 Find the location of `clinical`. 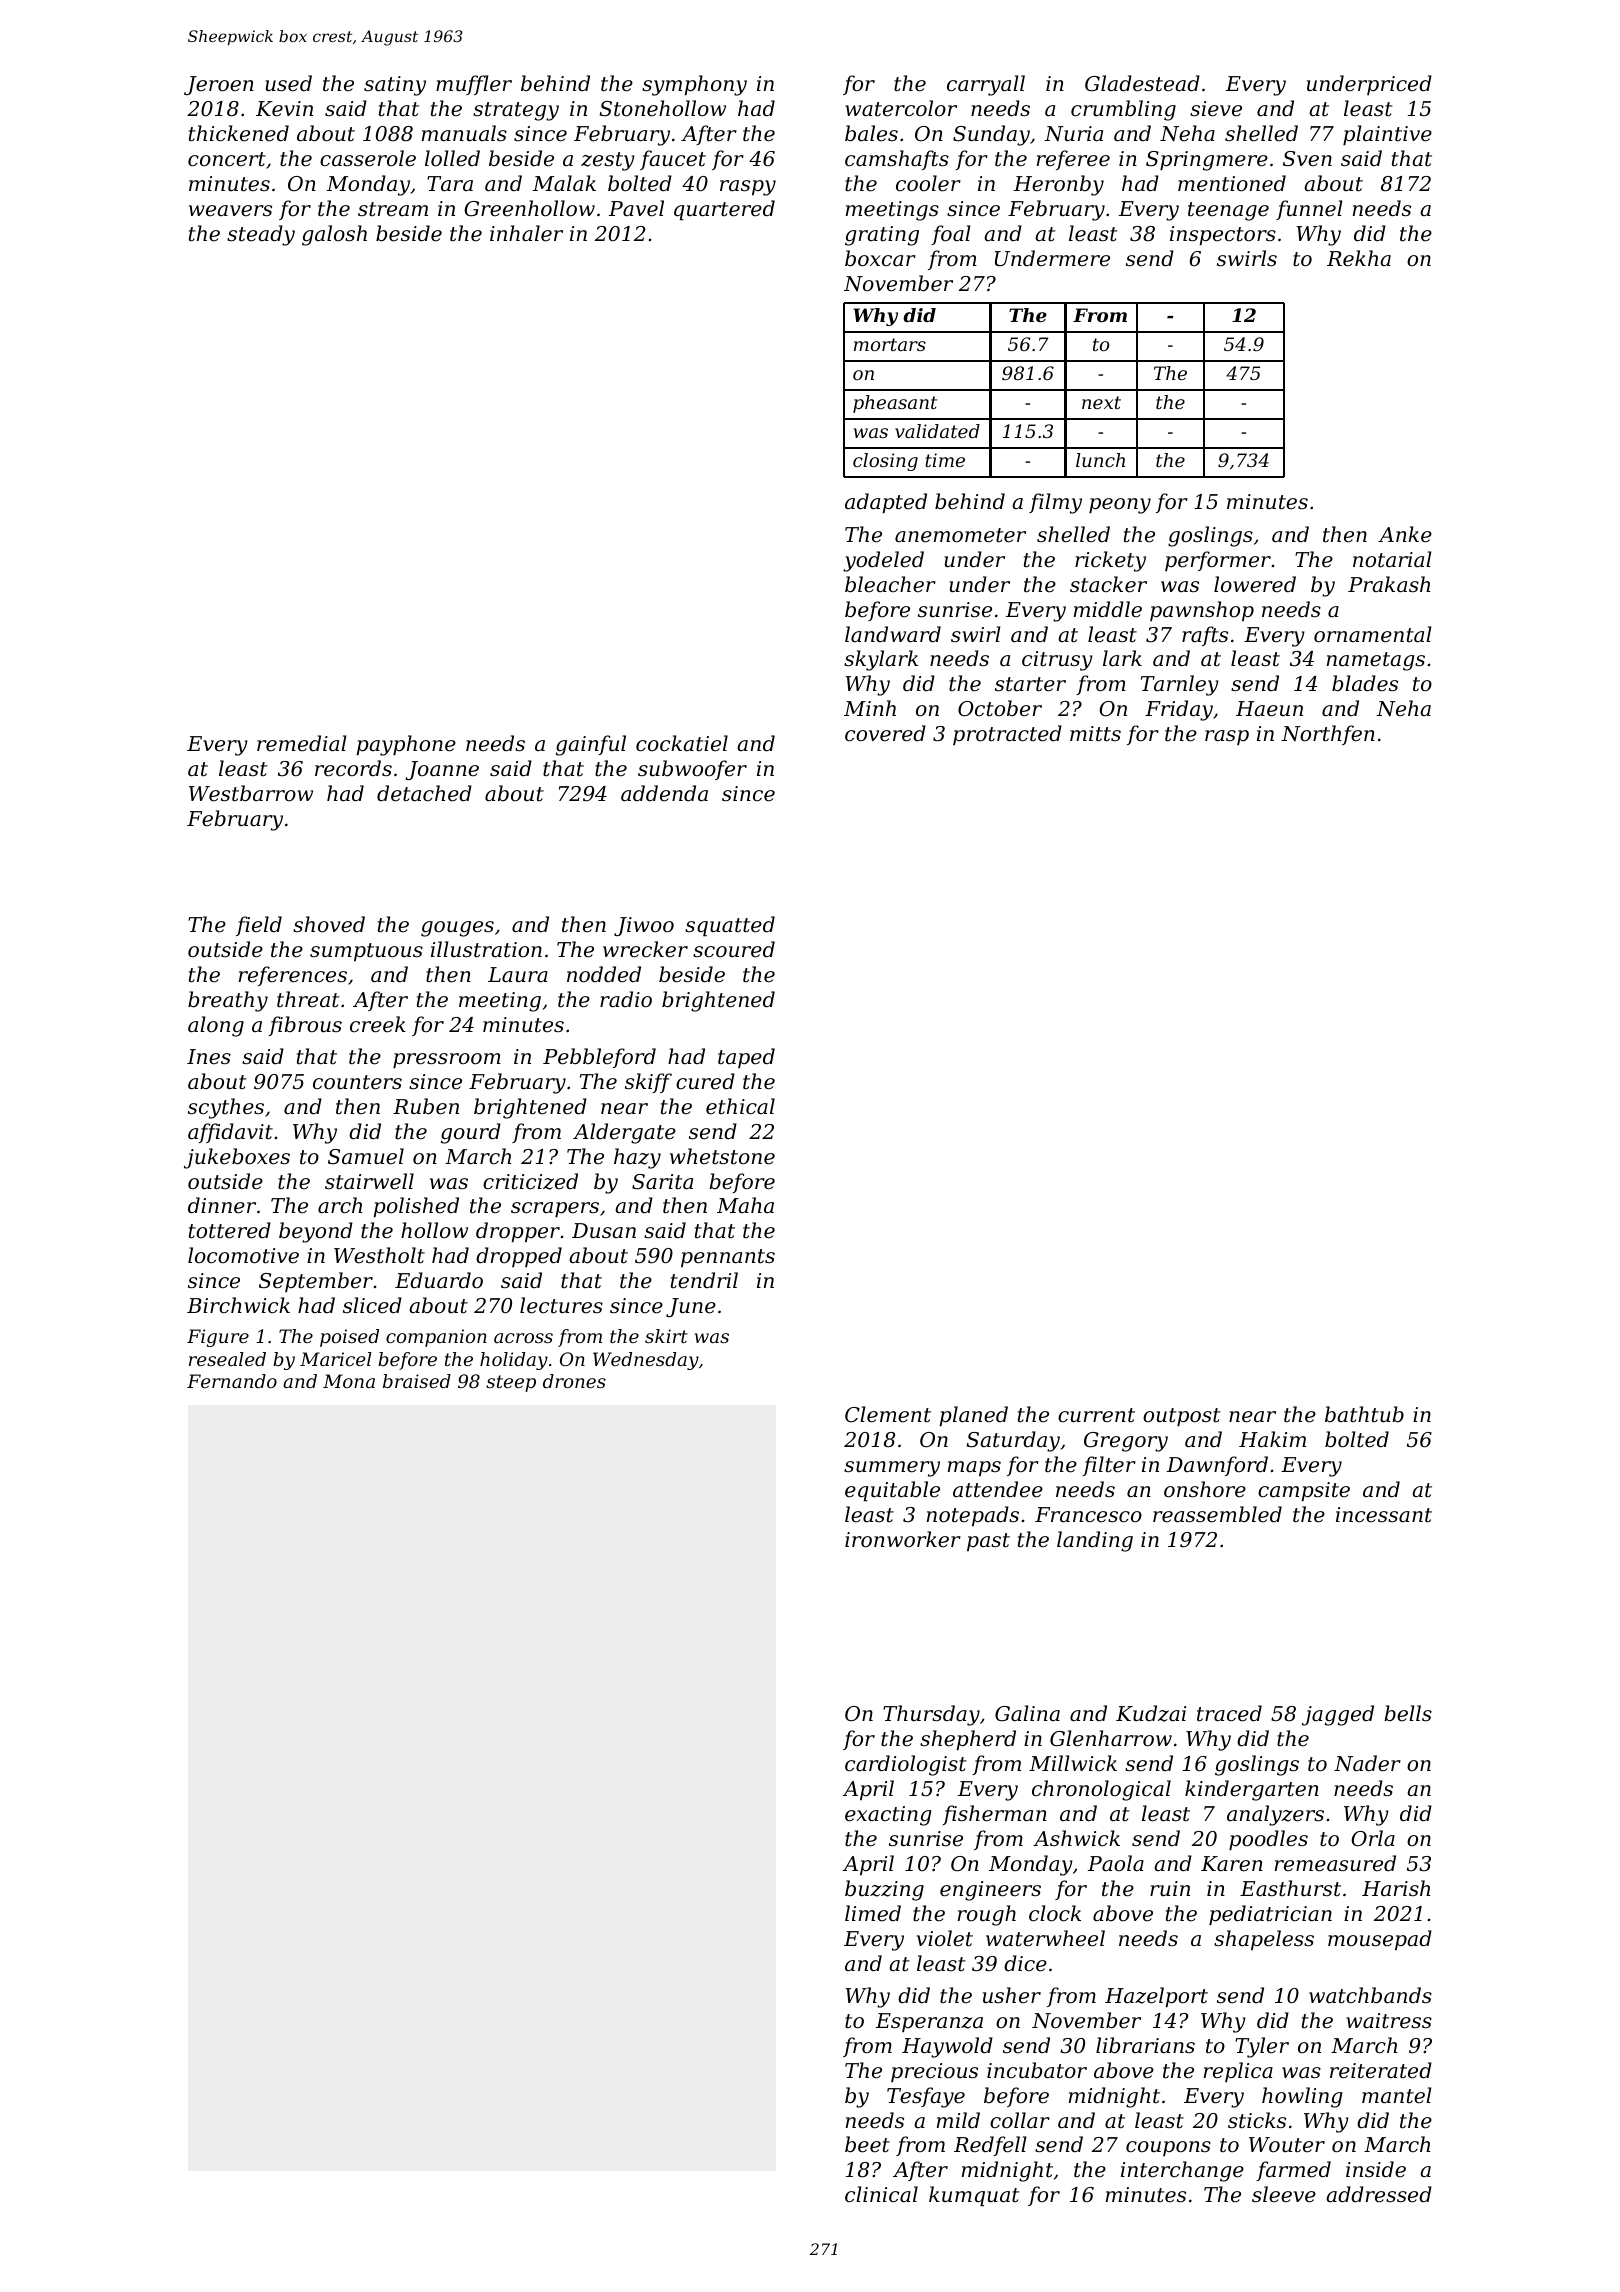

clinical is located at coordinates (881, 2194).
